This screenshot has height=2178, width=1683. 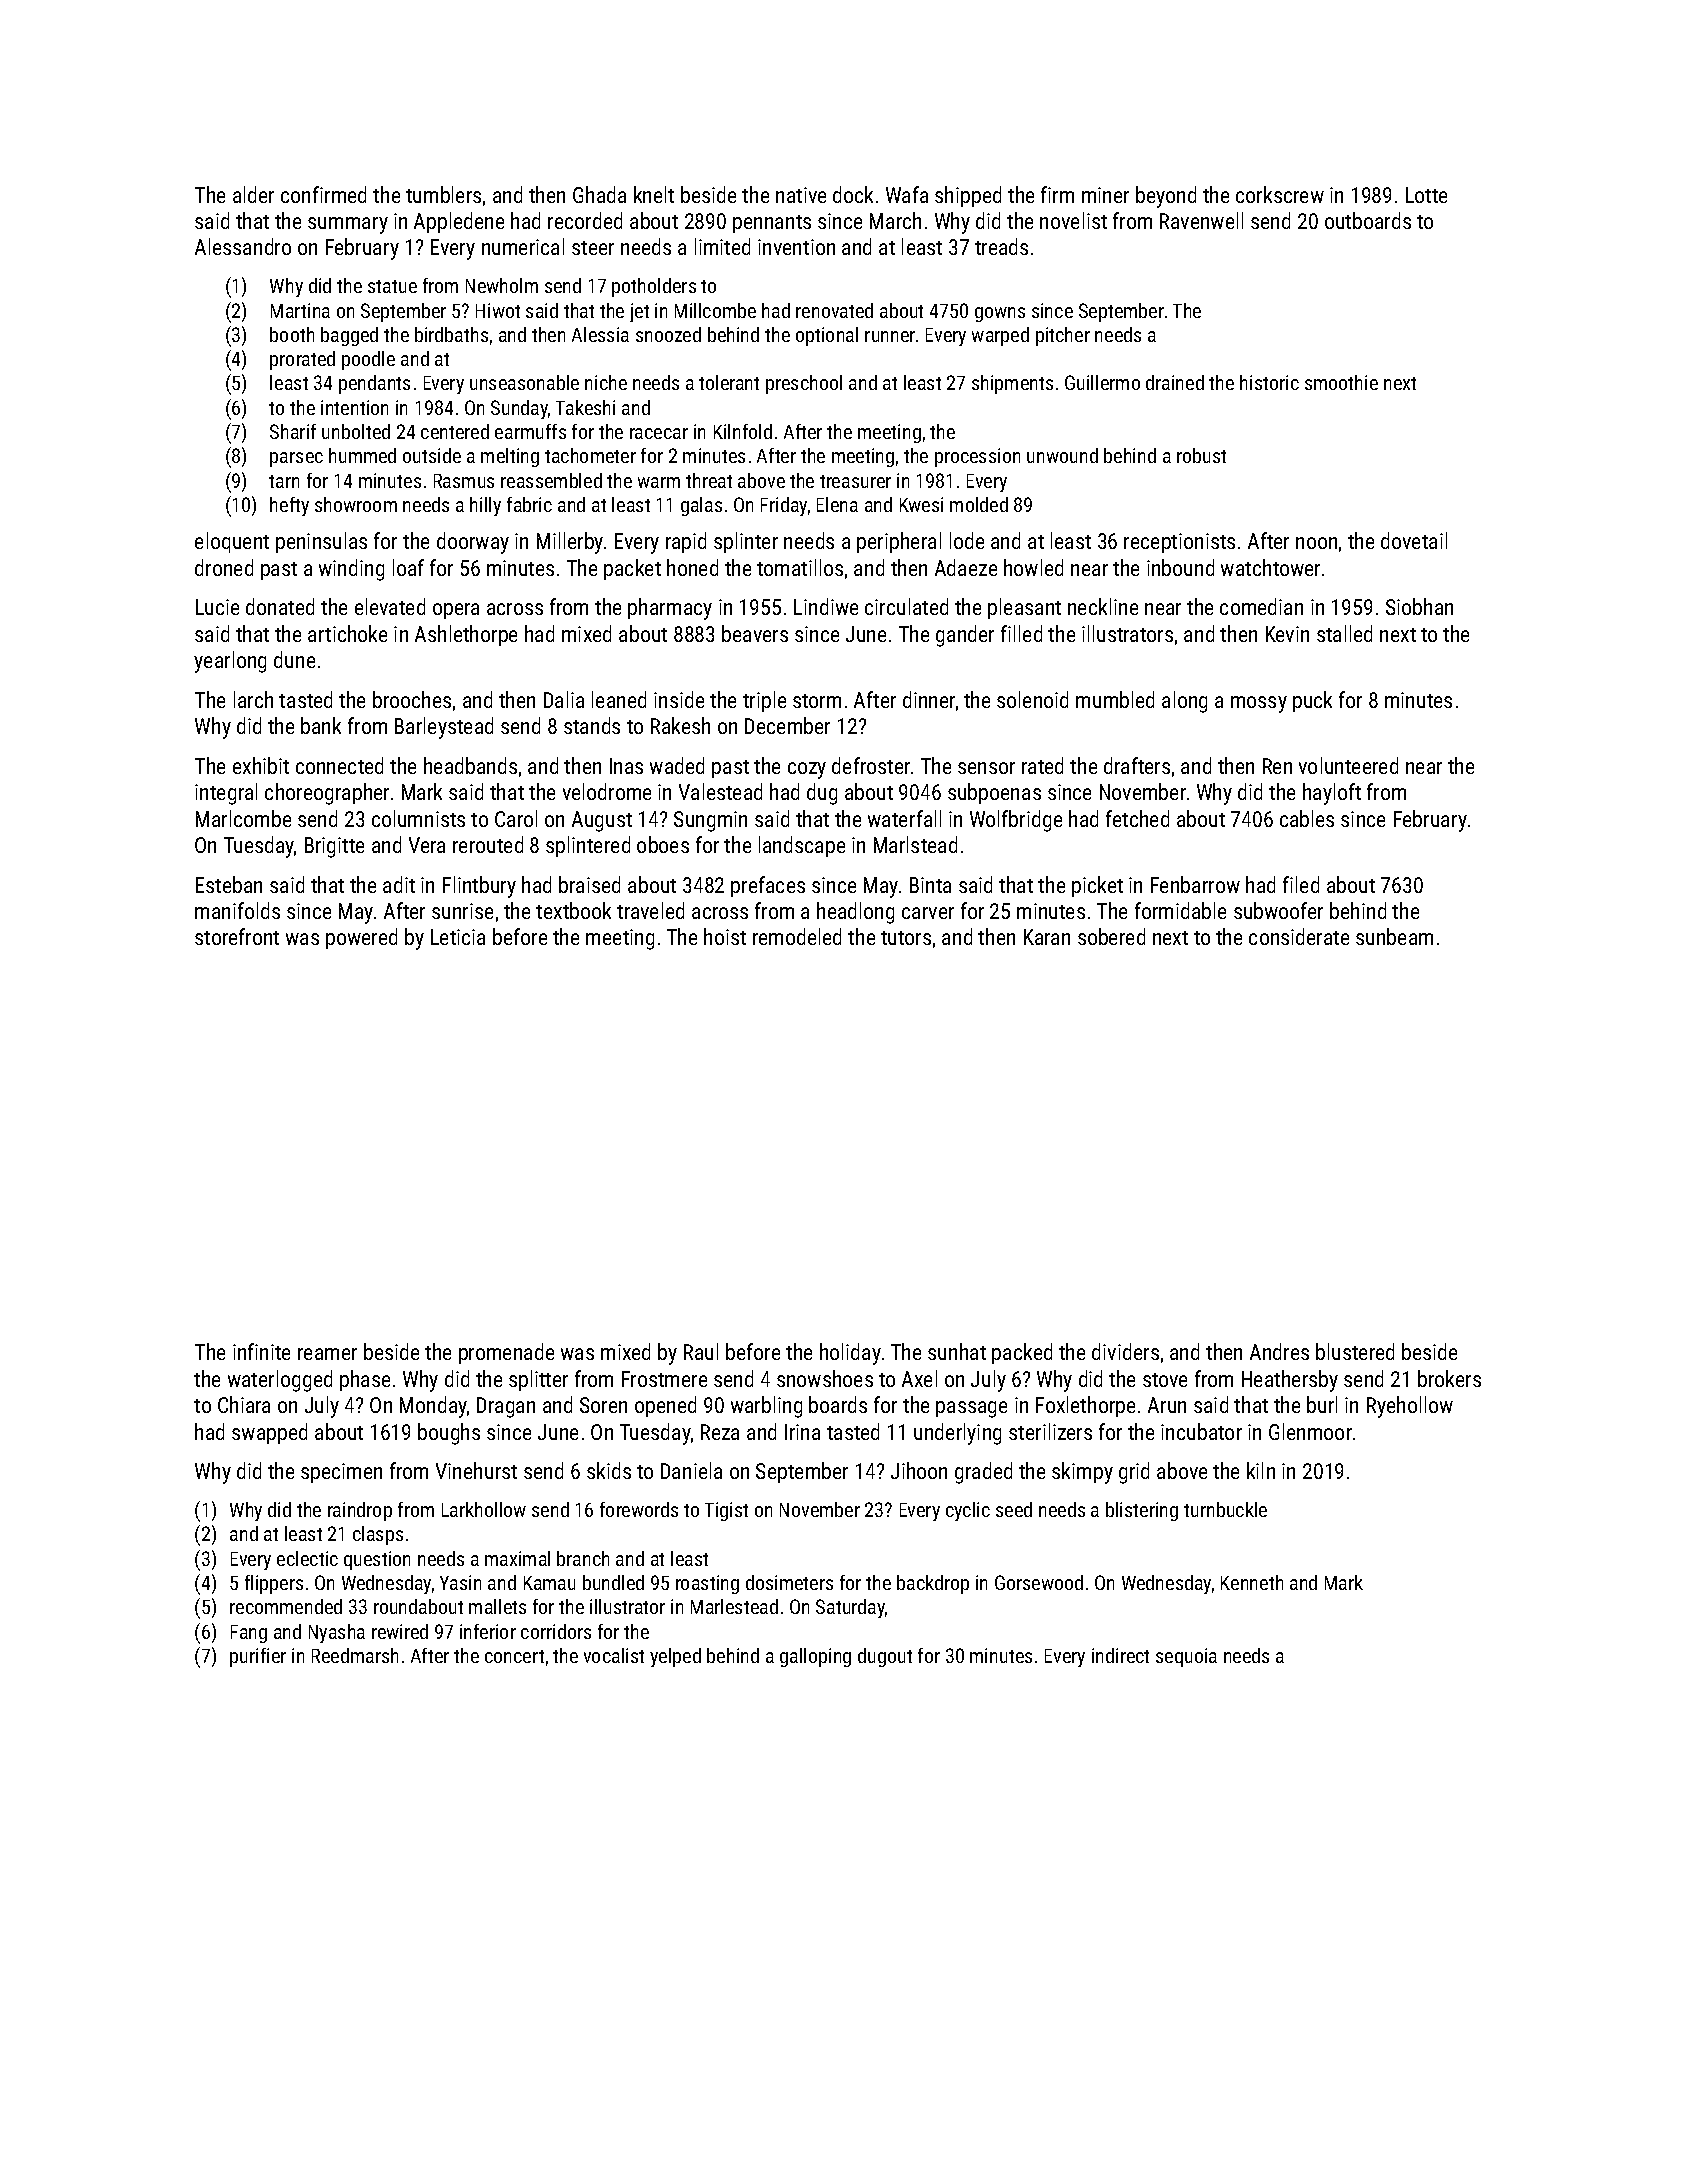 I want to click on miner, so click(x=1105, y=195).
